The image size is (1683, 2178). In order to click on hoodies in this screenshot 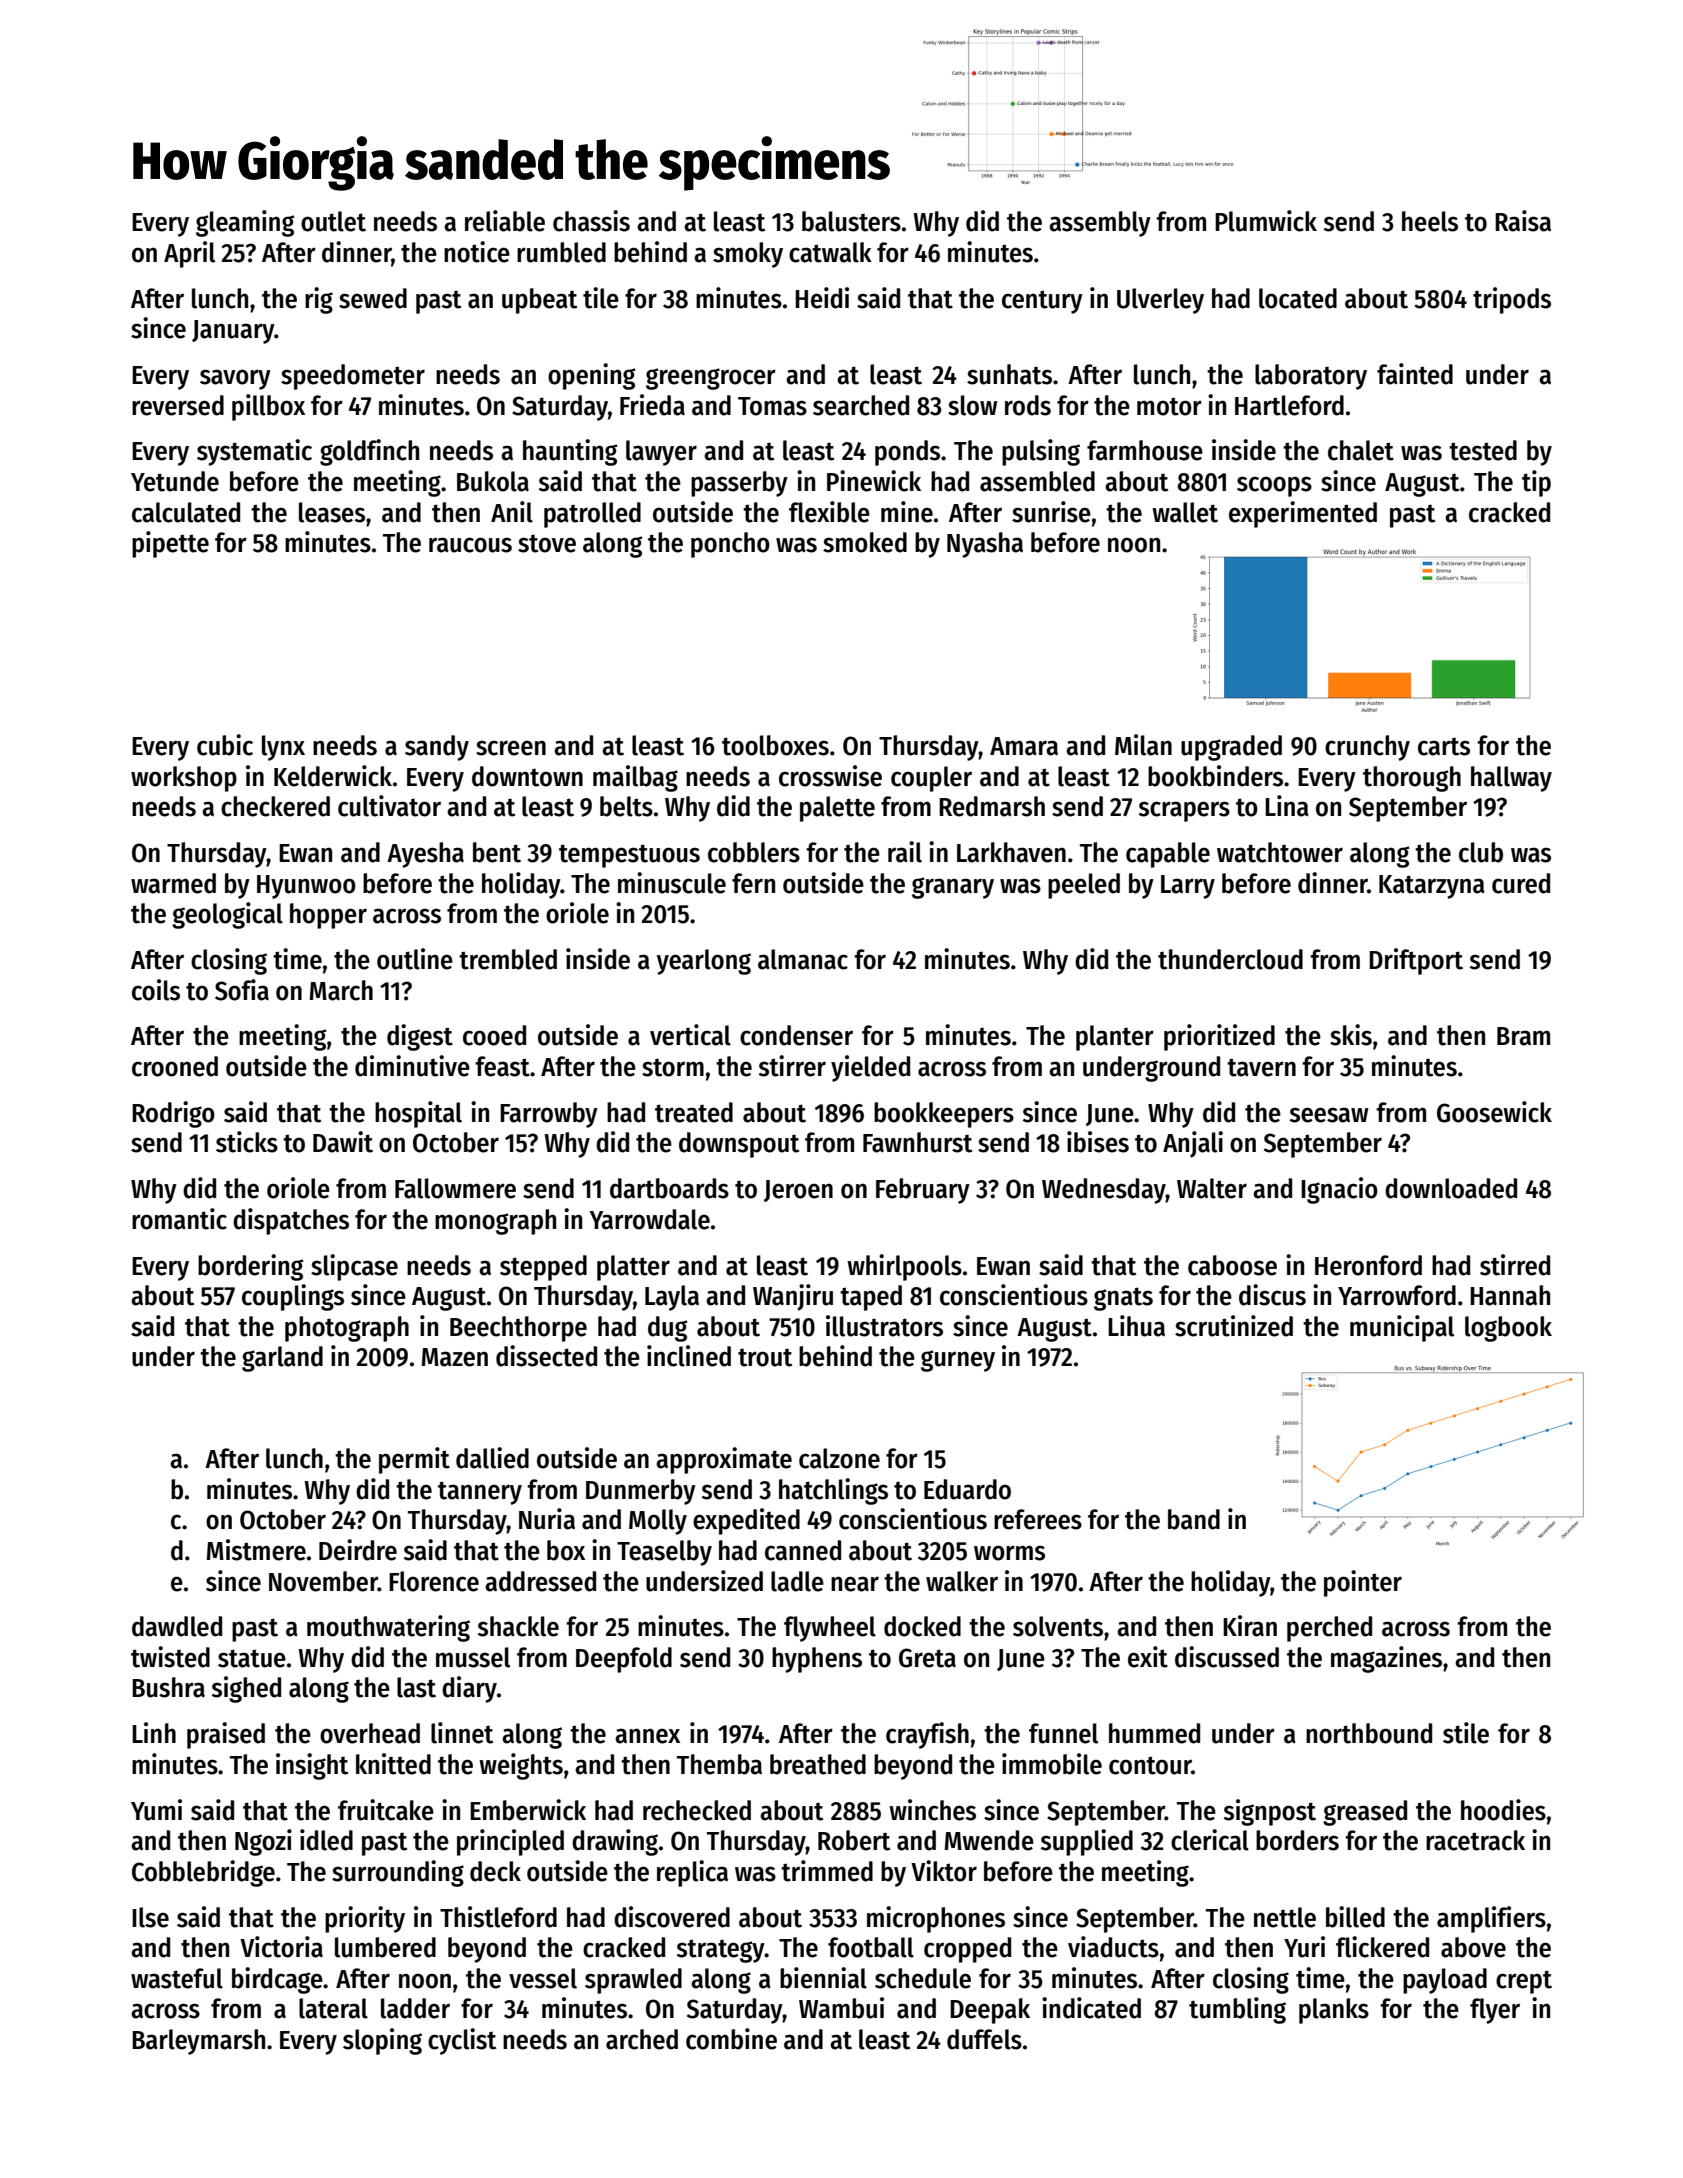, I will do `click(1503, 1810)`.
